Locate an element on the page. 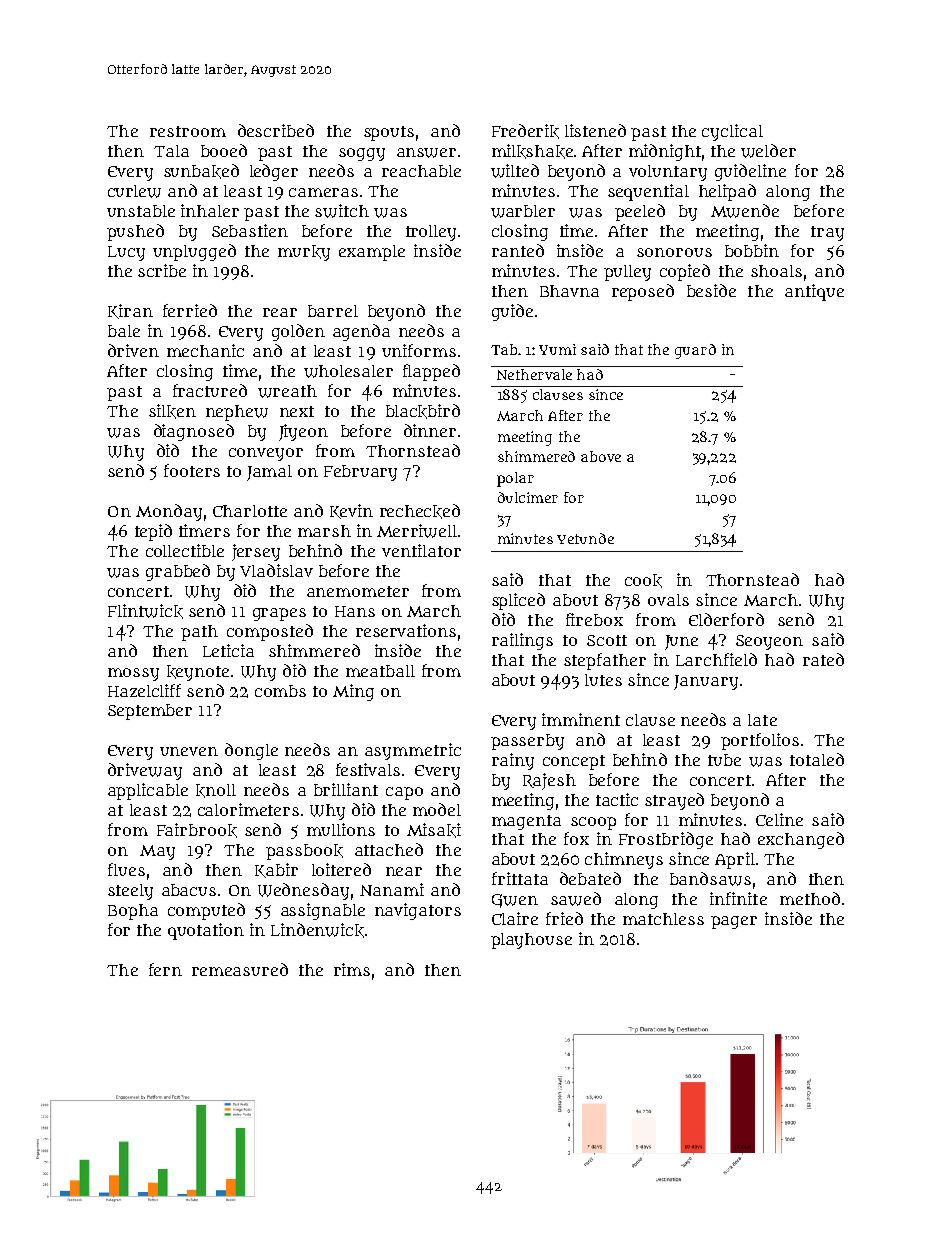 This image has width=952, height=1233. Celine is located at coordinates (779, 819).
